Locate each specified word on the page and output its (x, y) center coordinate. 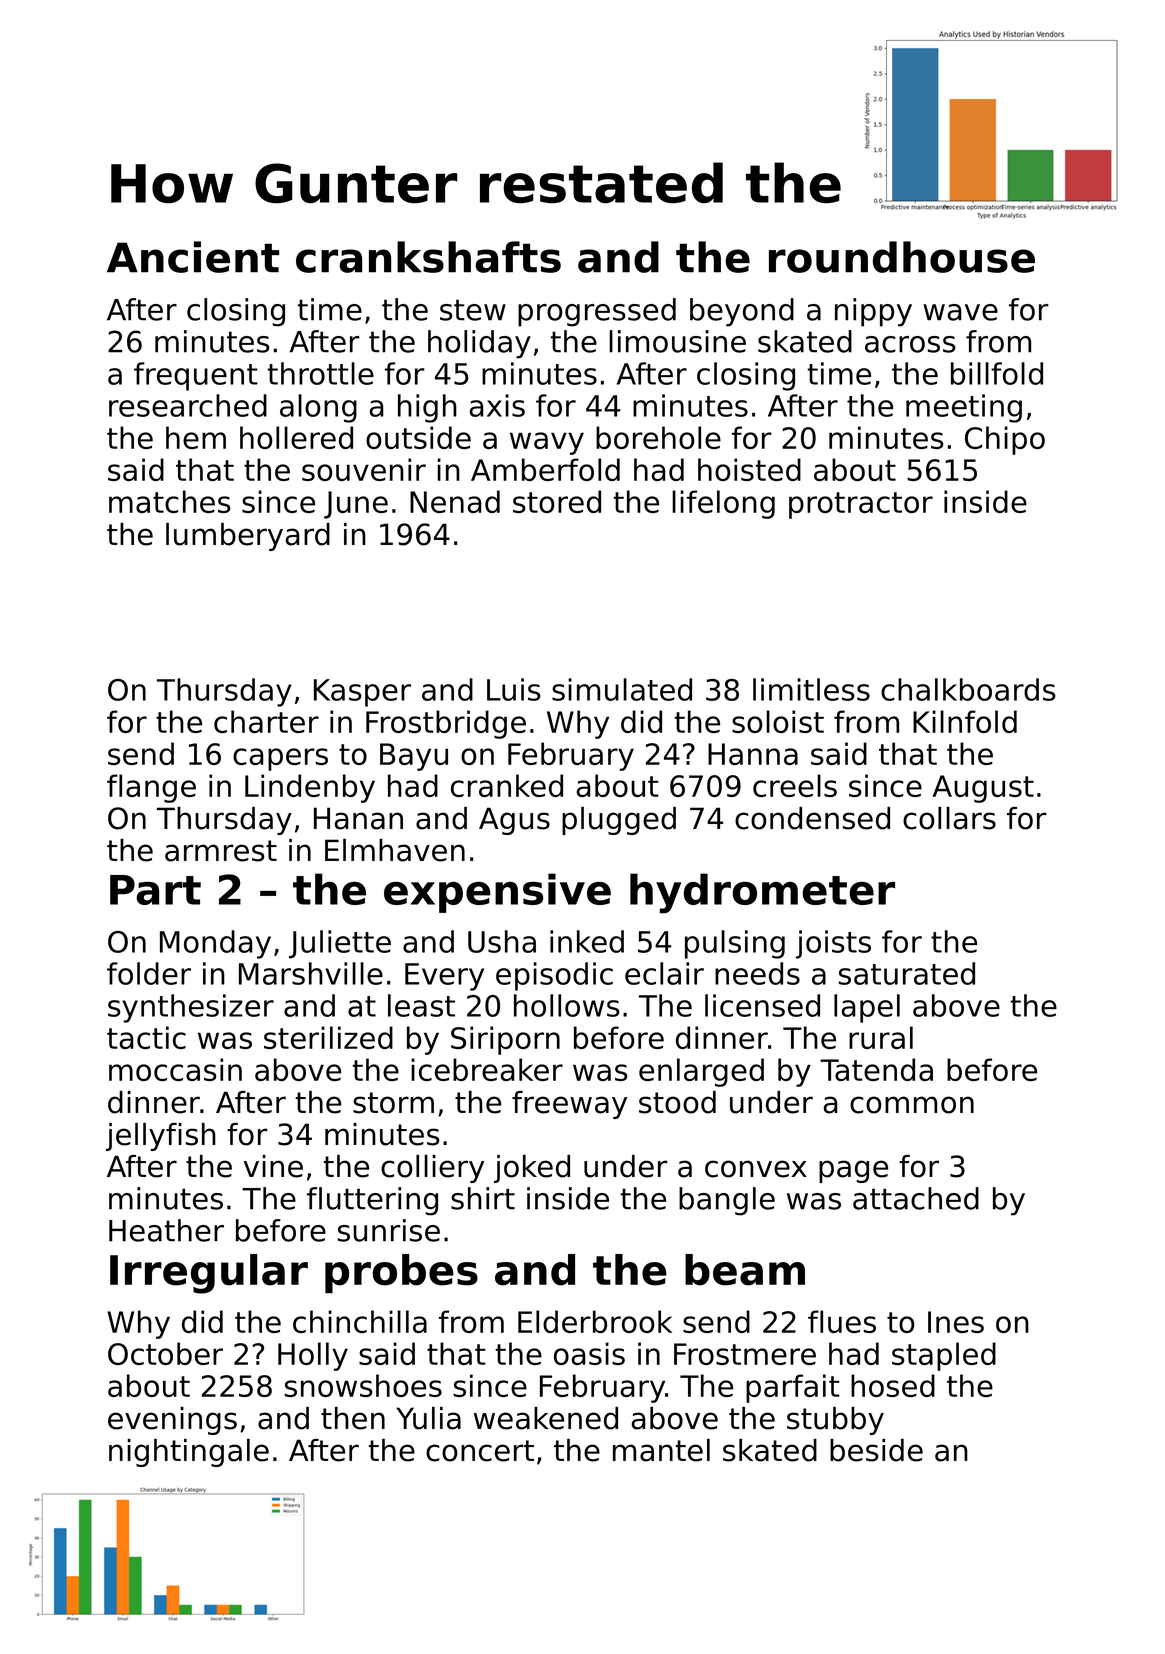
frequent (196, 376)
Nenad (455, 501)
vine (273, 1166)
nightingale (189, 1453)
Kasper (362, 693)
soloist (778, 721)
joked (532, 1169)
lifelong (723, 504)
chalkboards (968, 689)
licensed (762, 1005)
